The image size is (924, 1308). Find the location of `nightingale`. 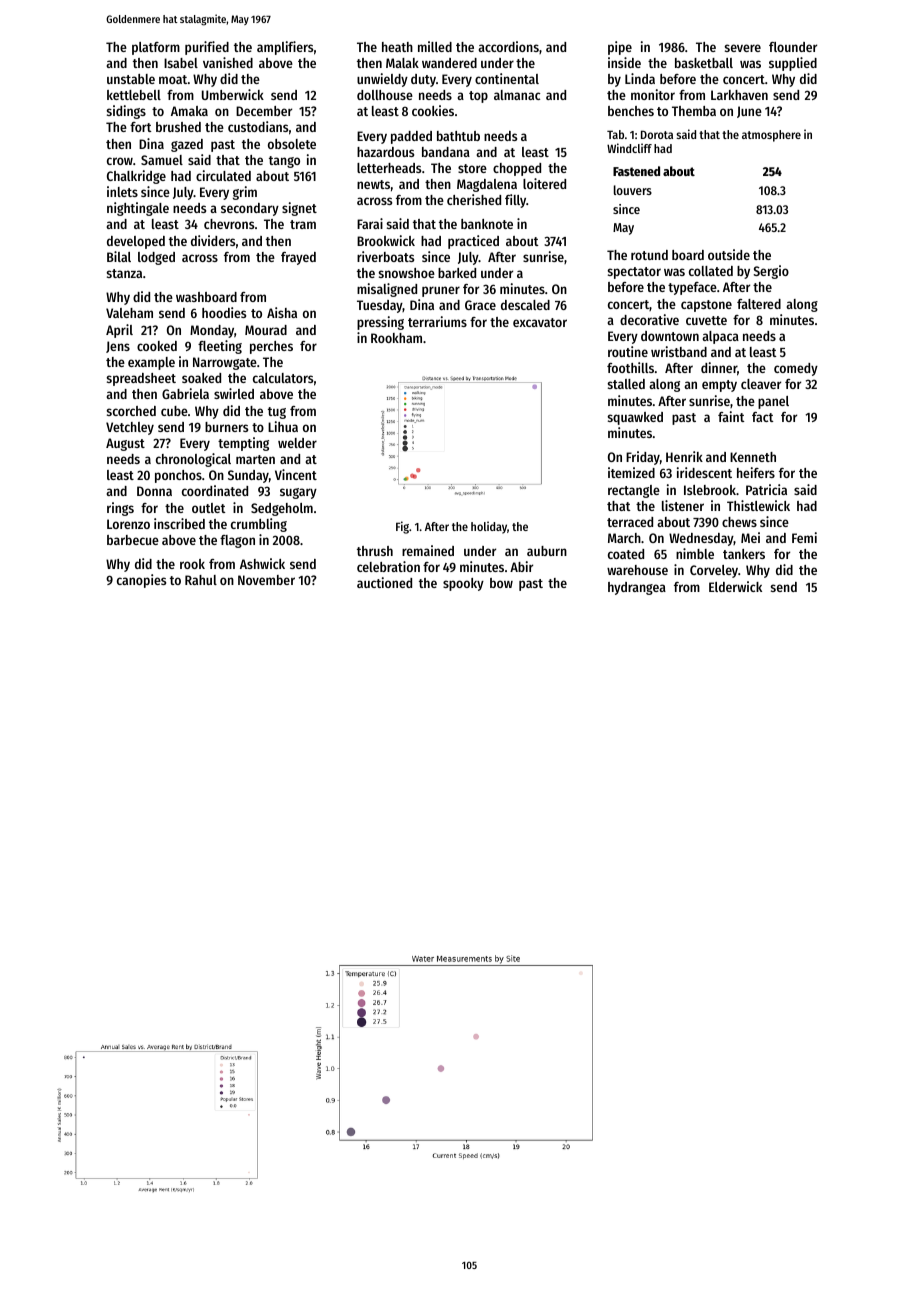

nightingale is located at coordinates (138, 209).
